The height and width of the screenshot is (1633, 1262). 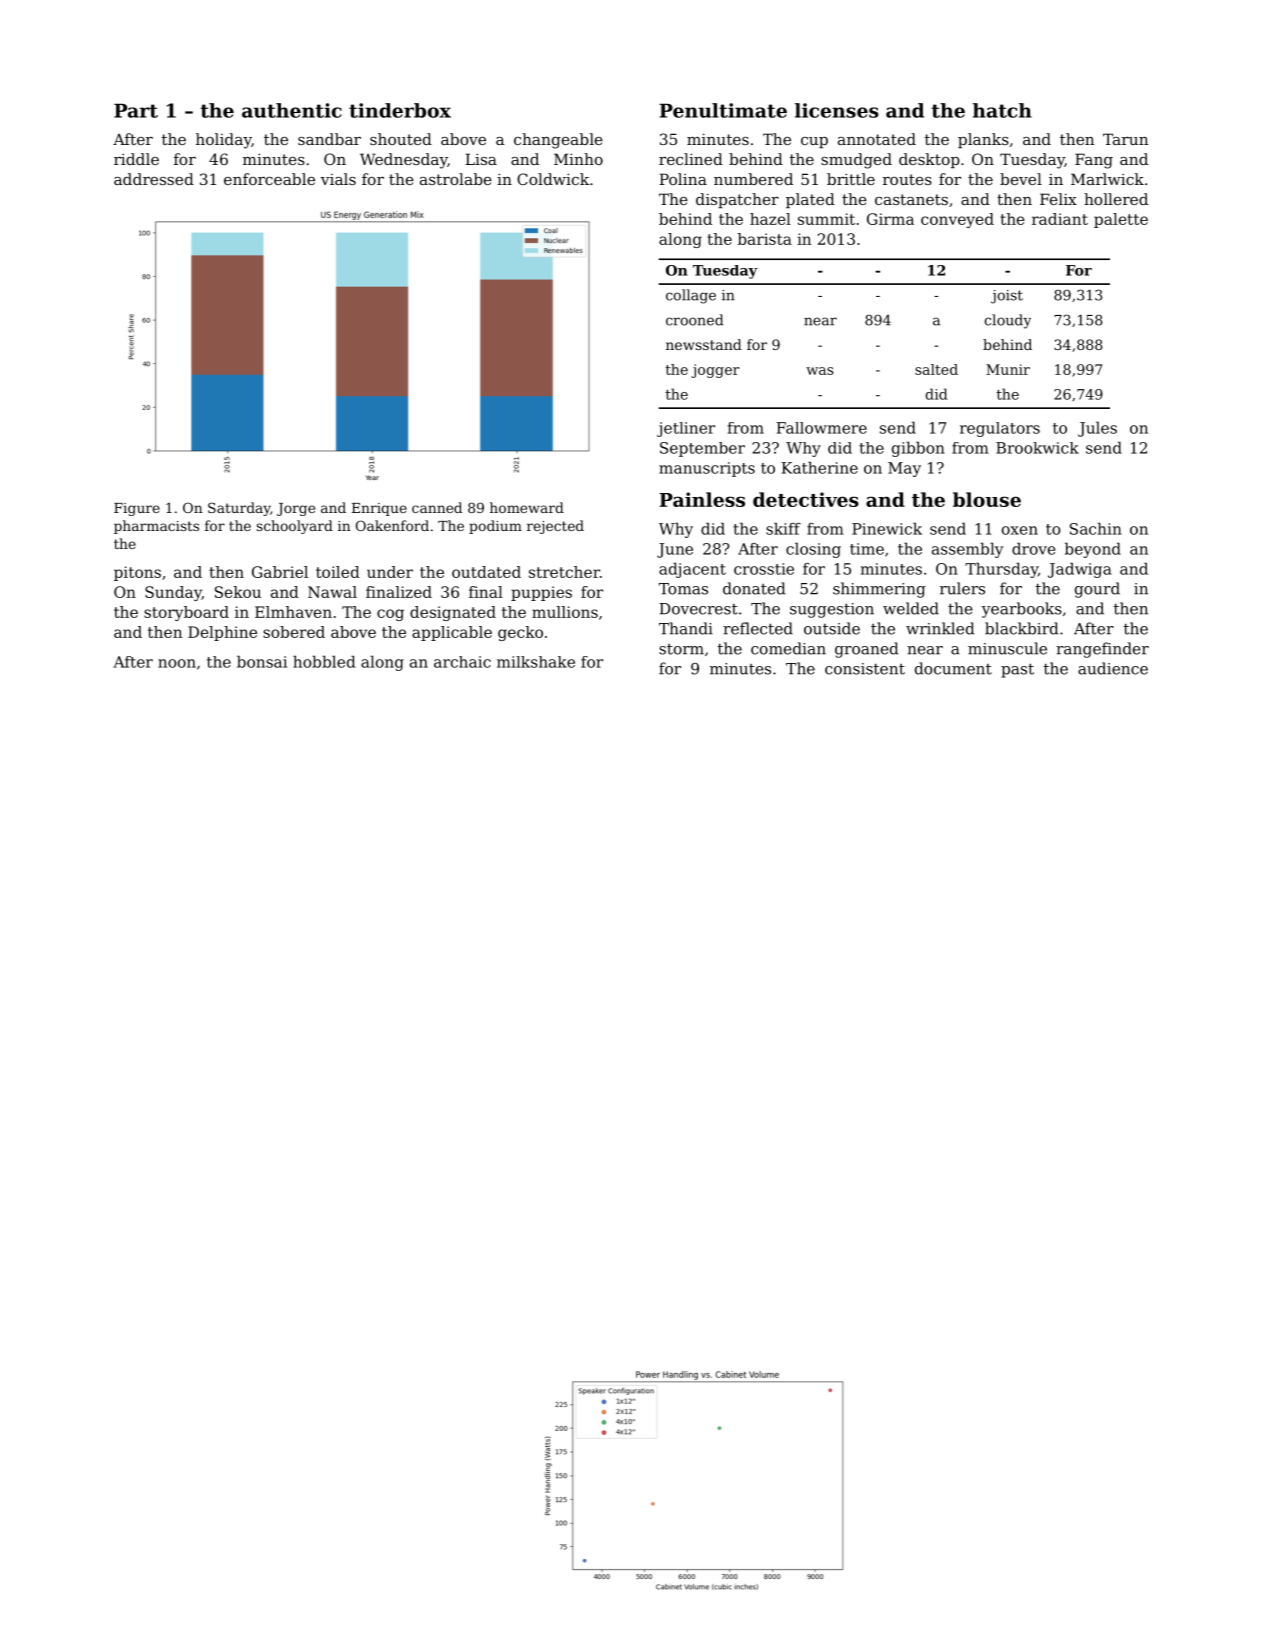 I want to click on Coldwick, so click(x=553, y=179).
